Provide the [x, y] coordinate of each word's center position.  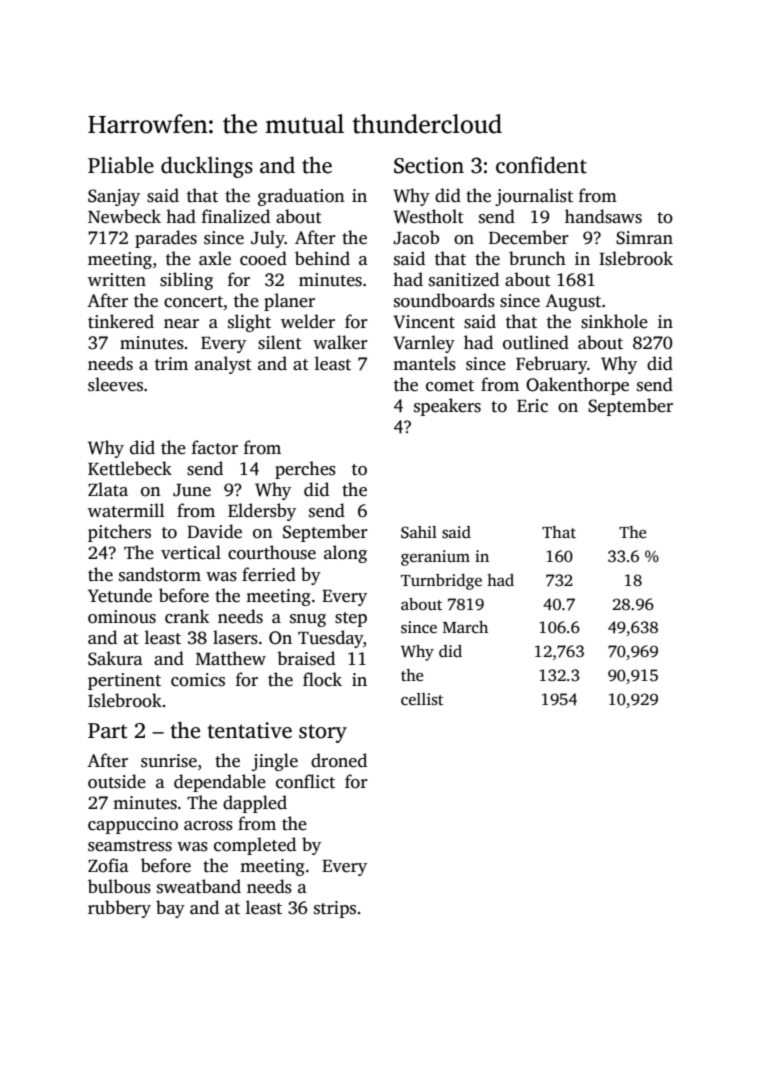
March [465, 627]
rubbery [119, 909]
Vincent [424, 322]
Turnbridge [441, 582]
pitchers [119, 533]
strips [335, 909]
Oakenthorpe [577, 386]
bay [170, 909]
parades [166, 239]
